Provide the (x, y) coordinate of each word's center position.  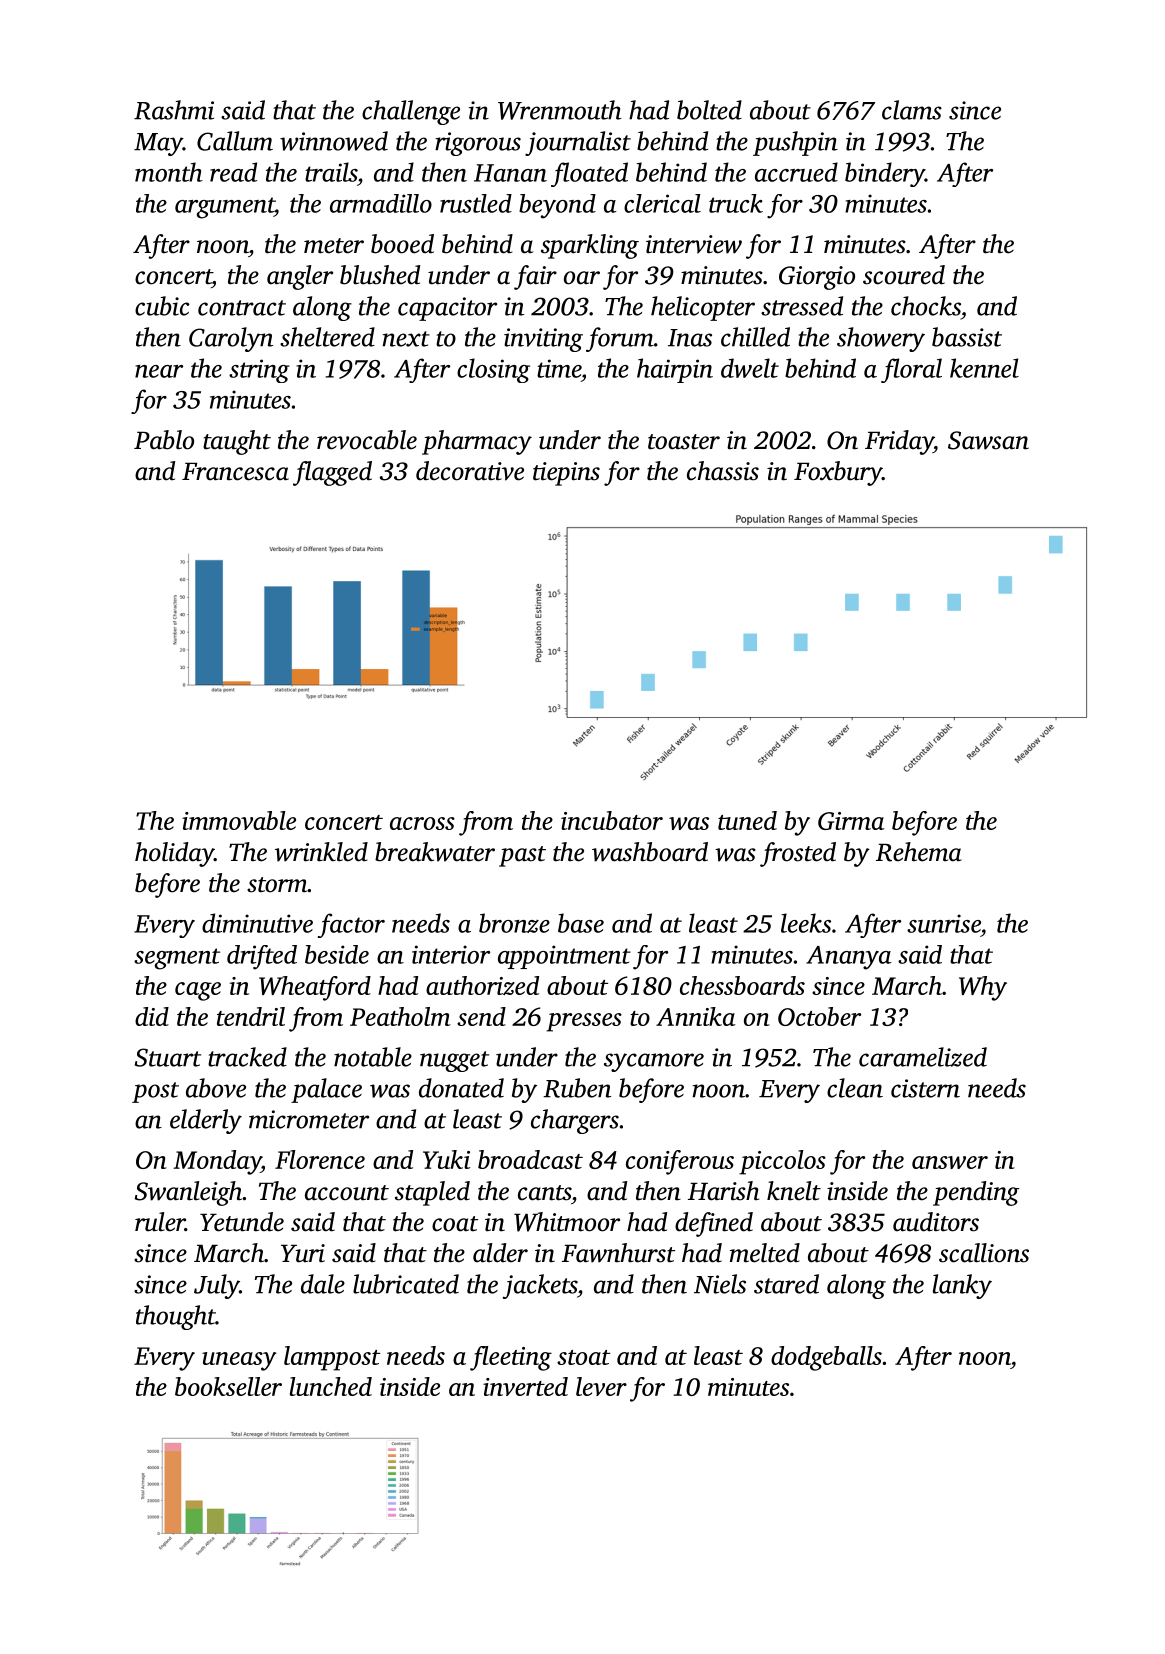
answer (950, 1162)
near (159, 371)
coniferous (680, 1162)
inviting (543, 340)
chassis (723, 471)
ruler (160, 1222)
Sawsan (988, 440)
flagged (332, 473)
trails (331, 172)
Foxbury (838, 473)
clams (912, 110)
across (422, 823)
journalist (578, 143)
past (522, 856)
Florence (320, 1159)
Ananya (849, 958)
